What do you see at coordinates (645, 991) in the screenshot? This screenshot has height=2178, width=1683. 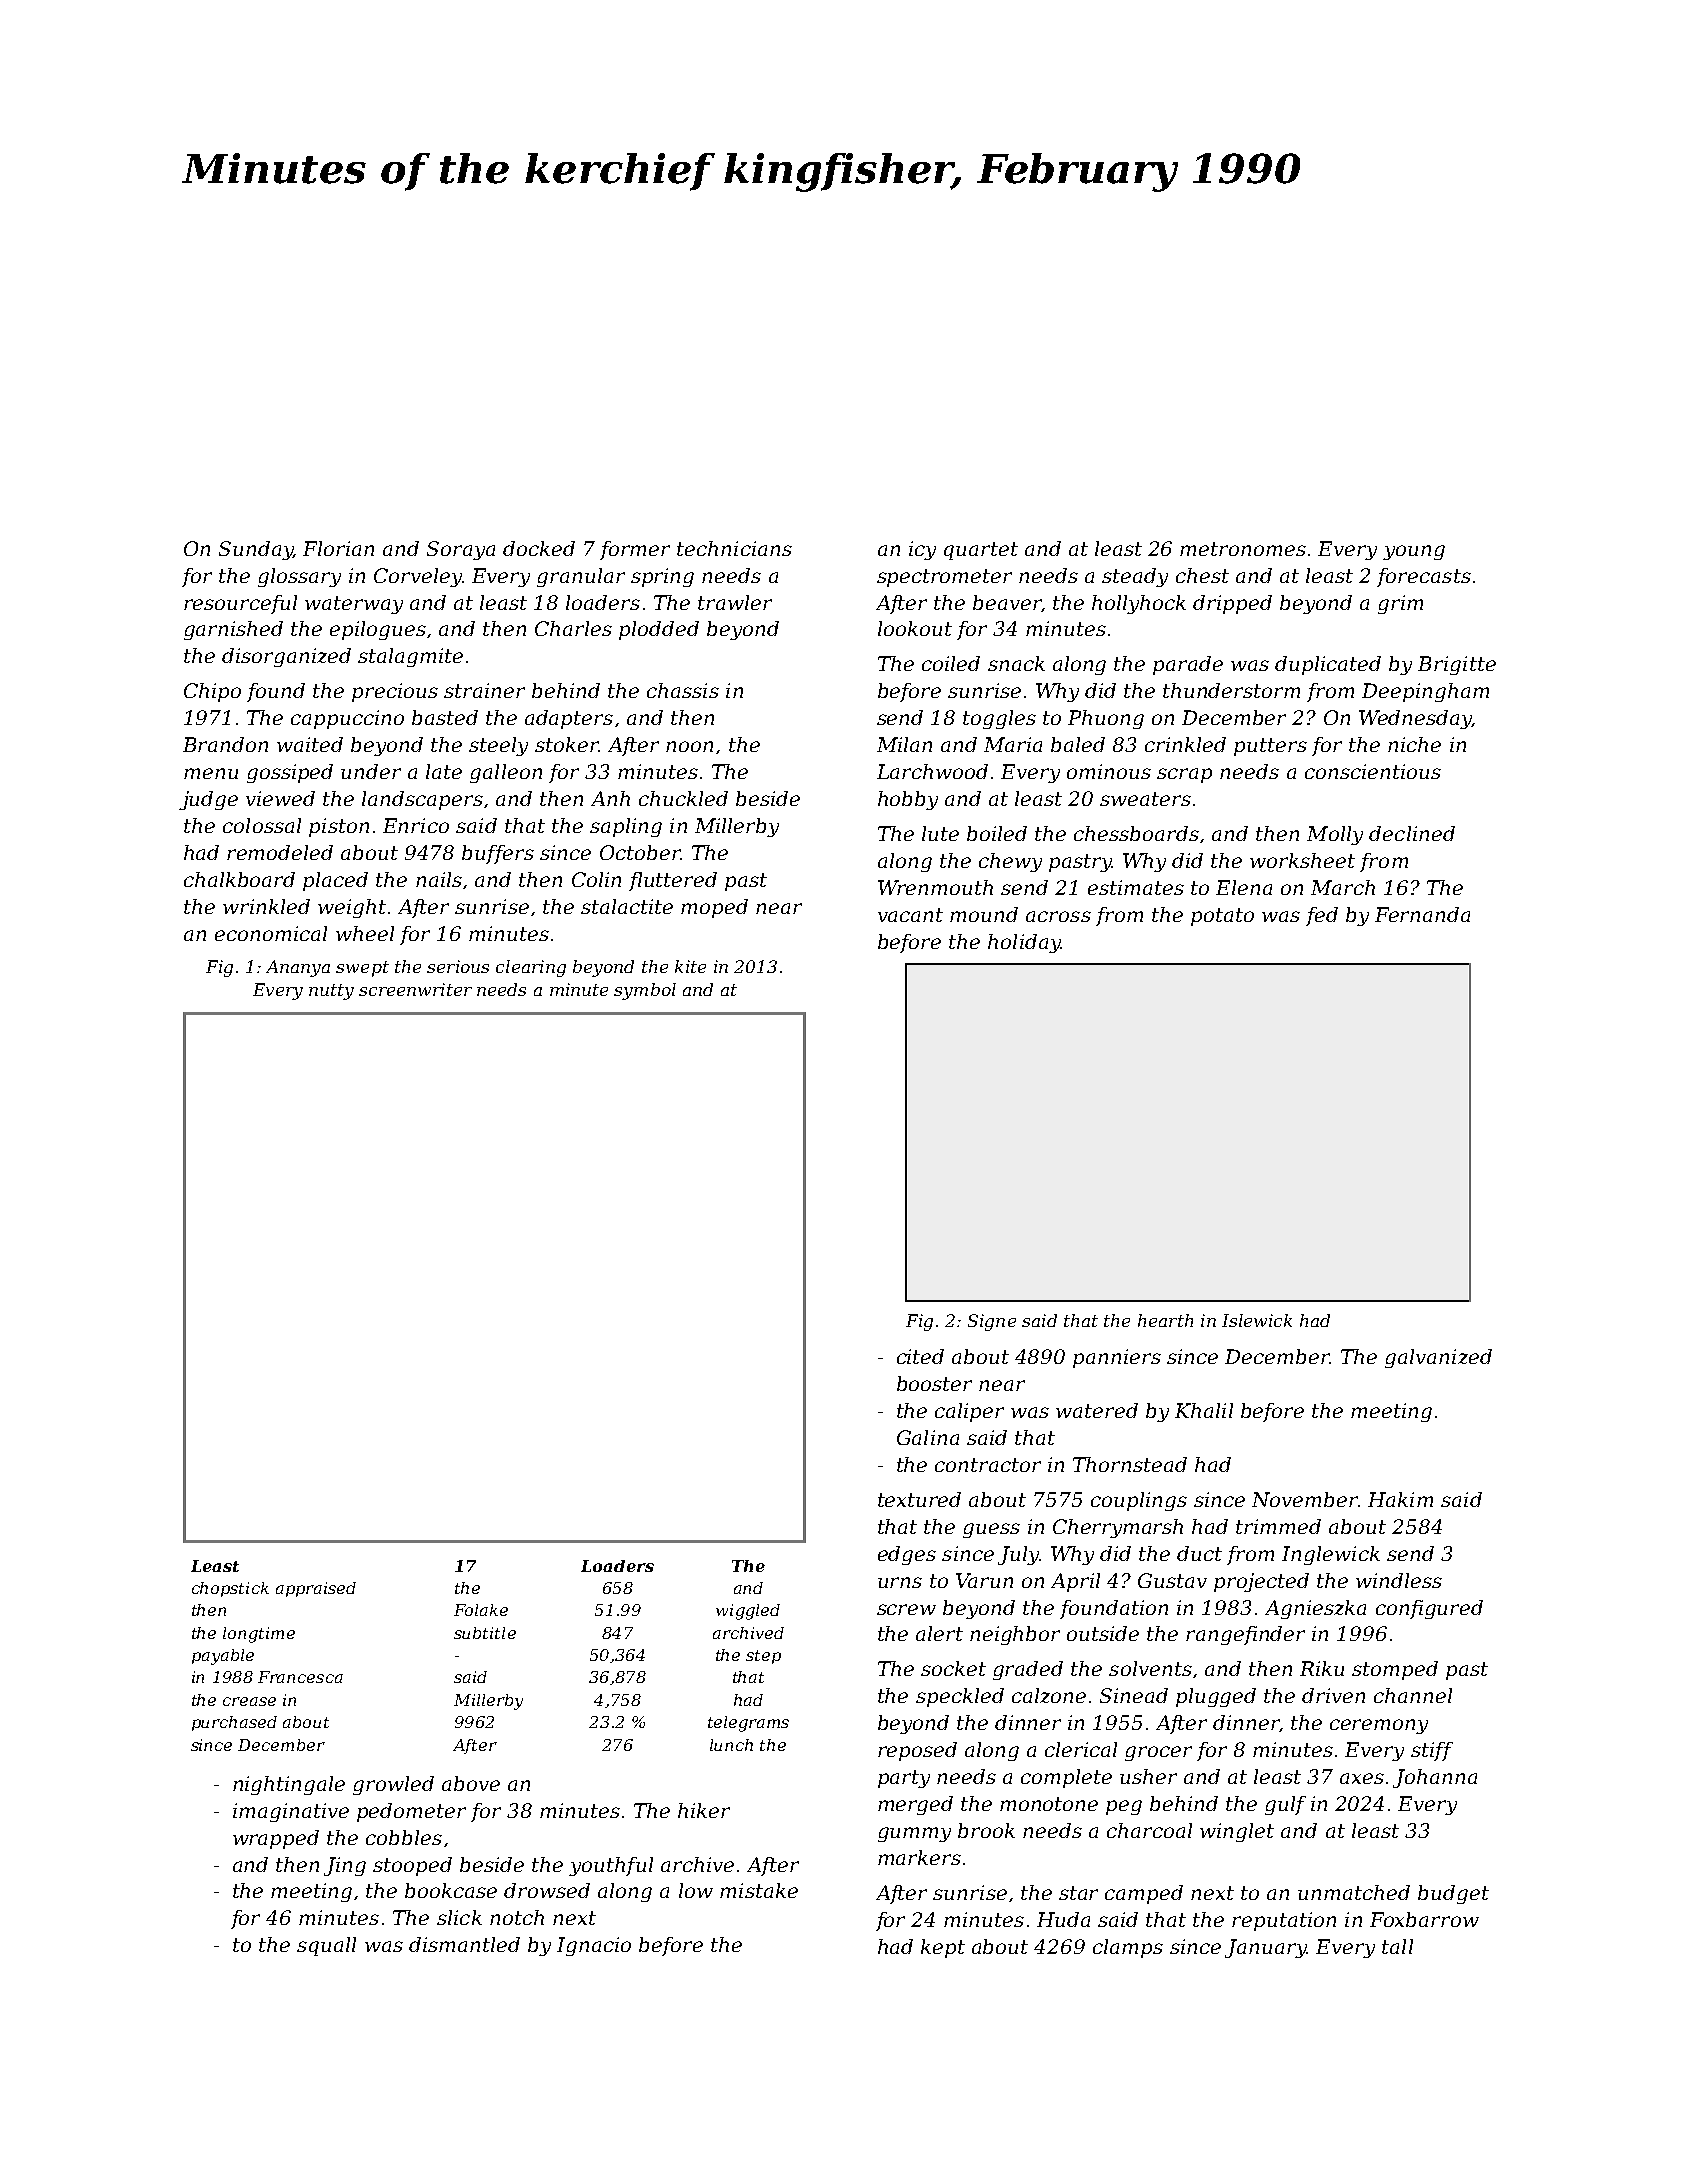 I see `symbol` at bounding box center [645, 991].
